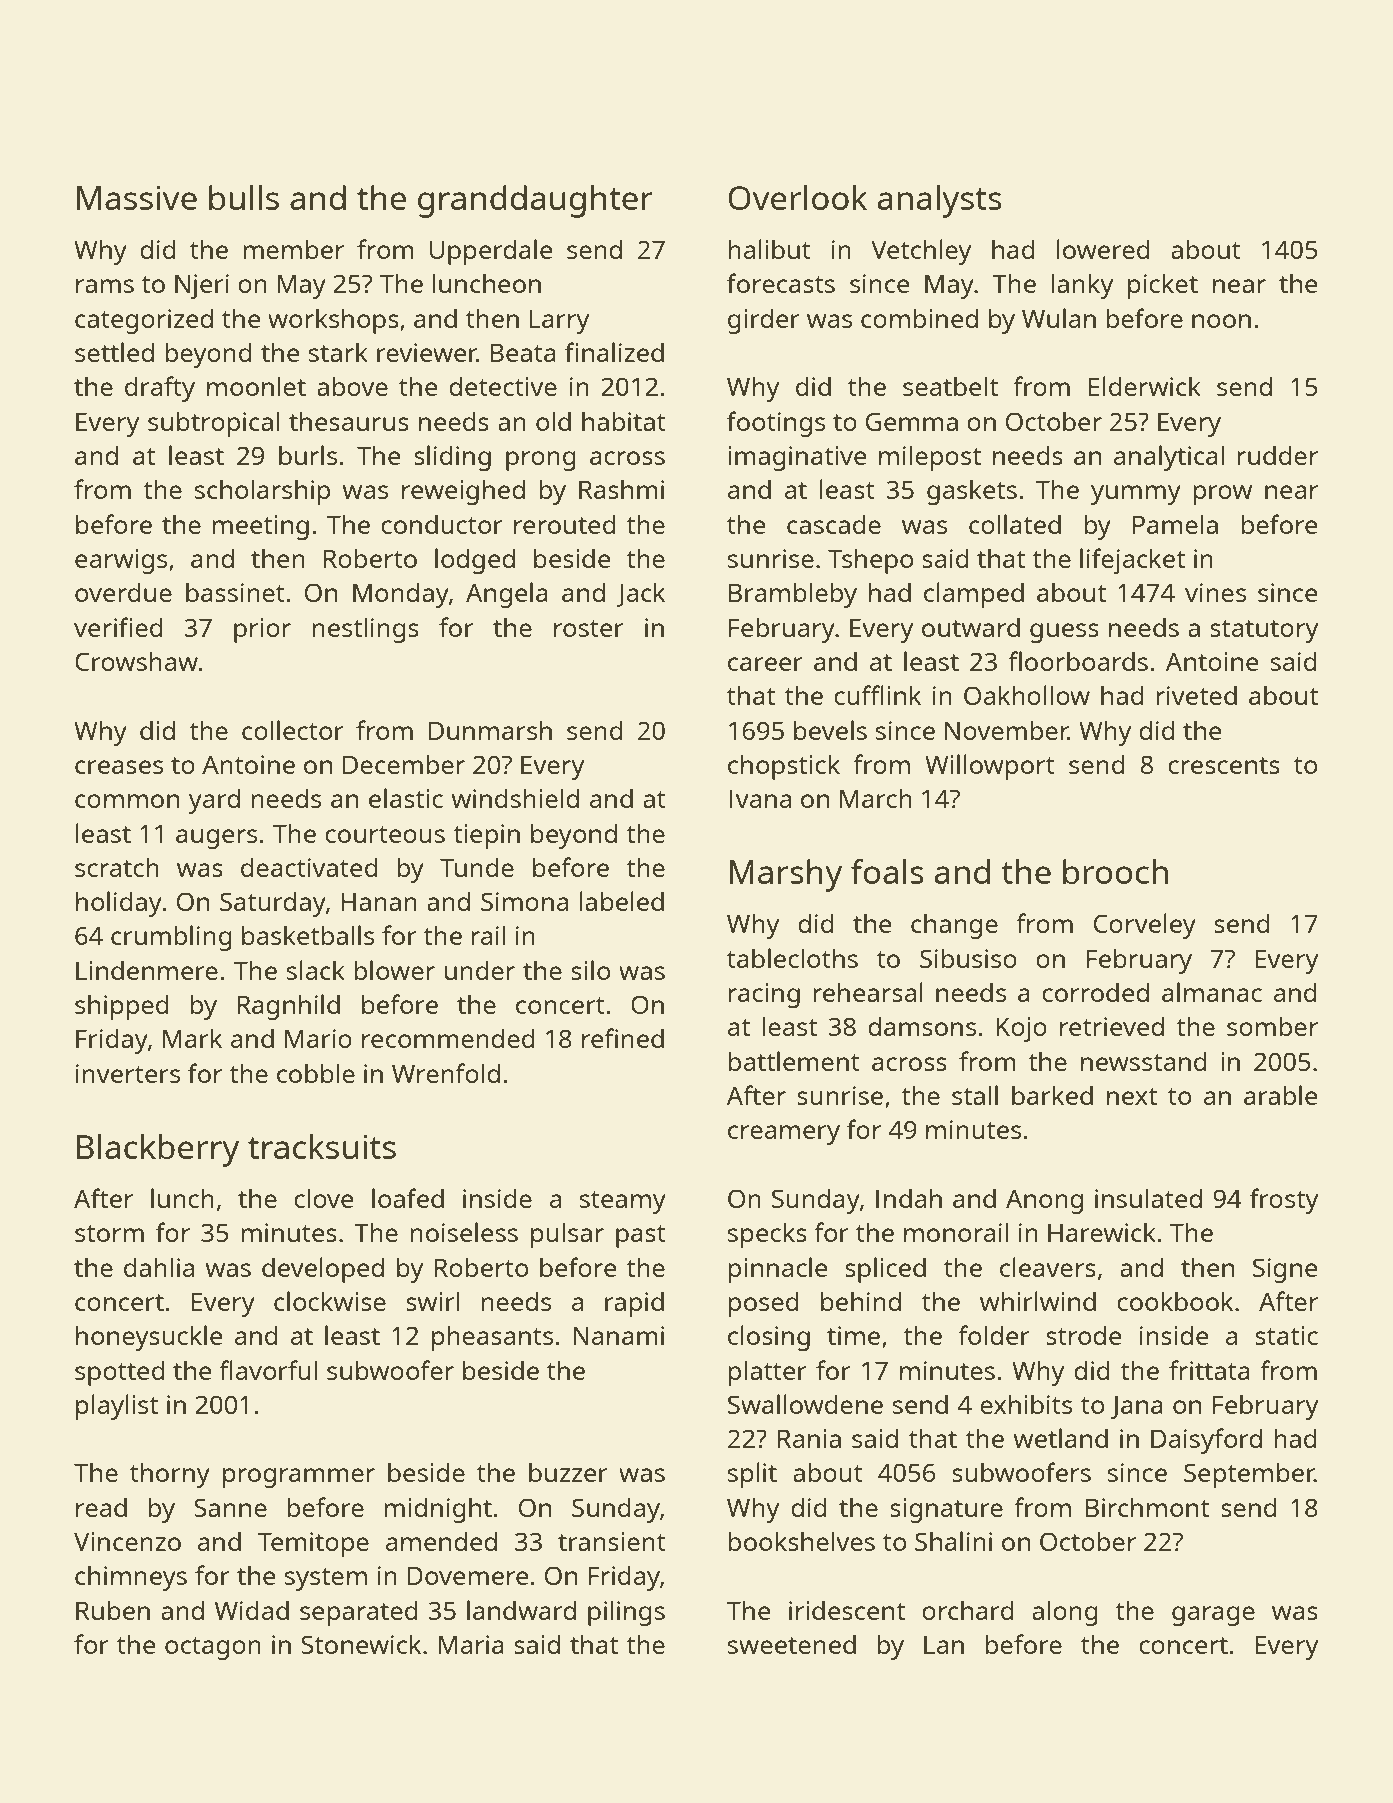 This image has height=1803, width=1393. What do you see at coordinates (921, 252) in the image?
I see `Vetchley` at bounding box center [921, 252].
